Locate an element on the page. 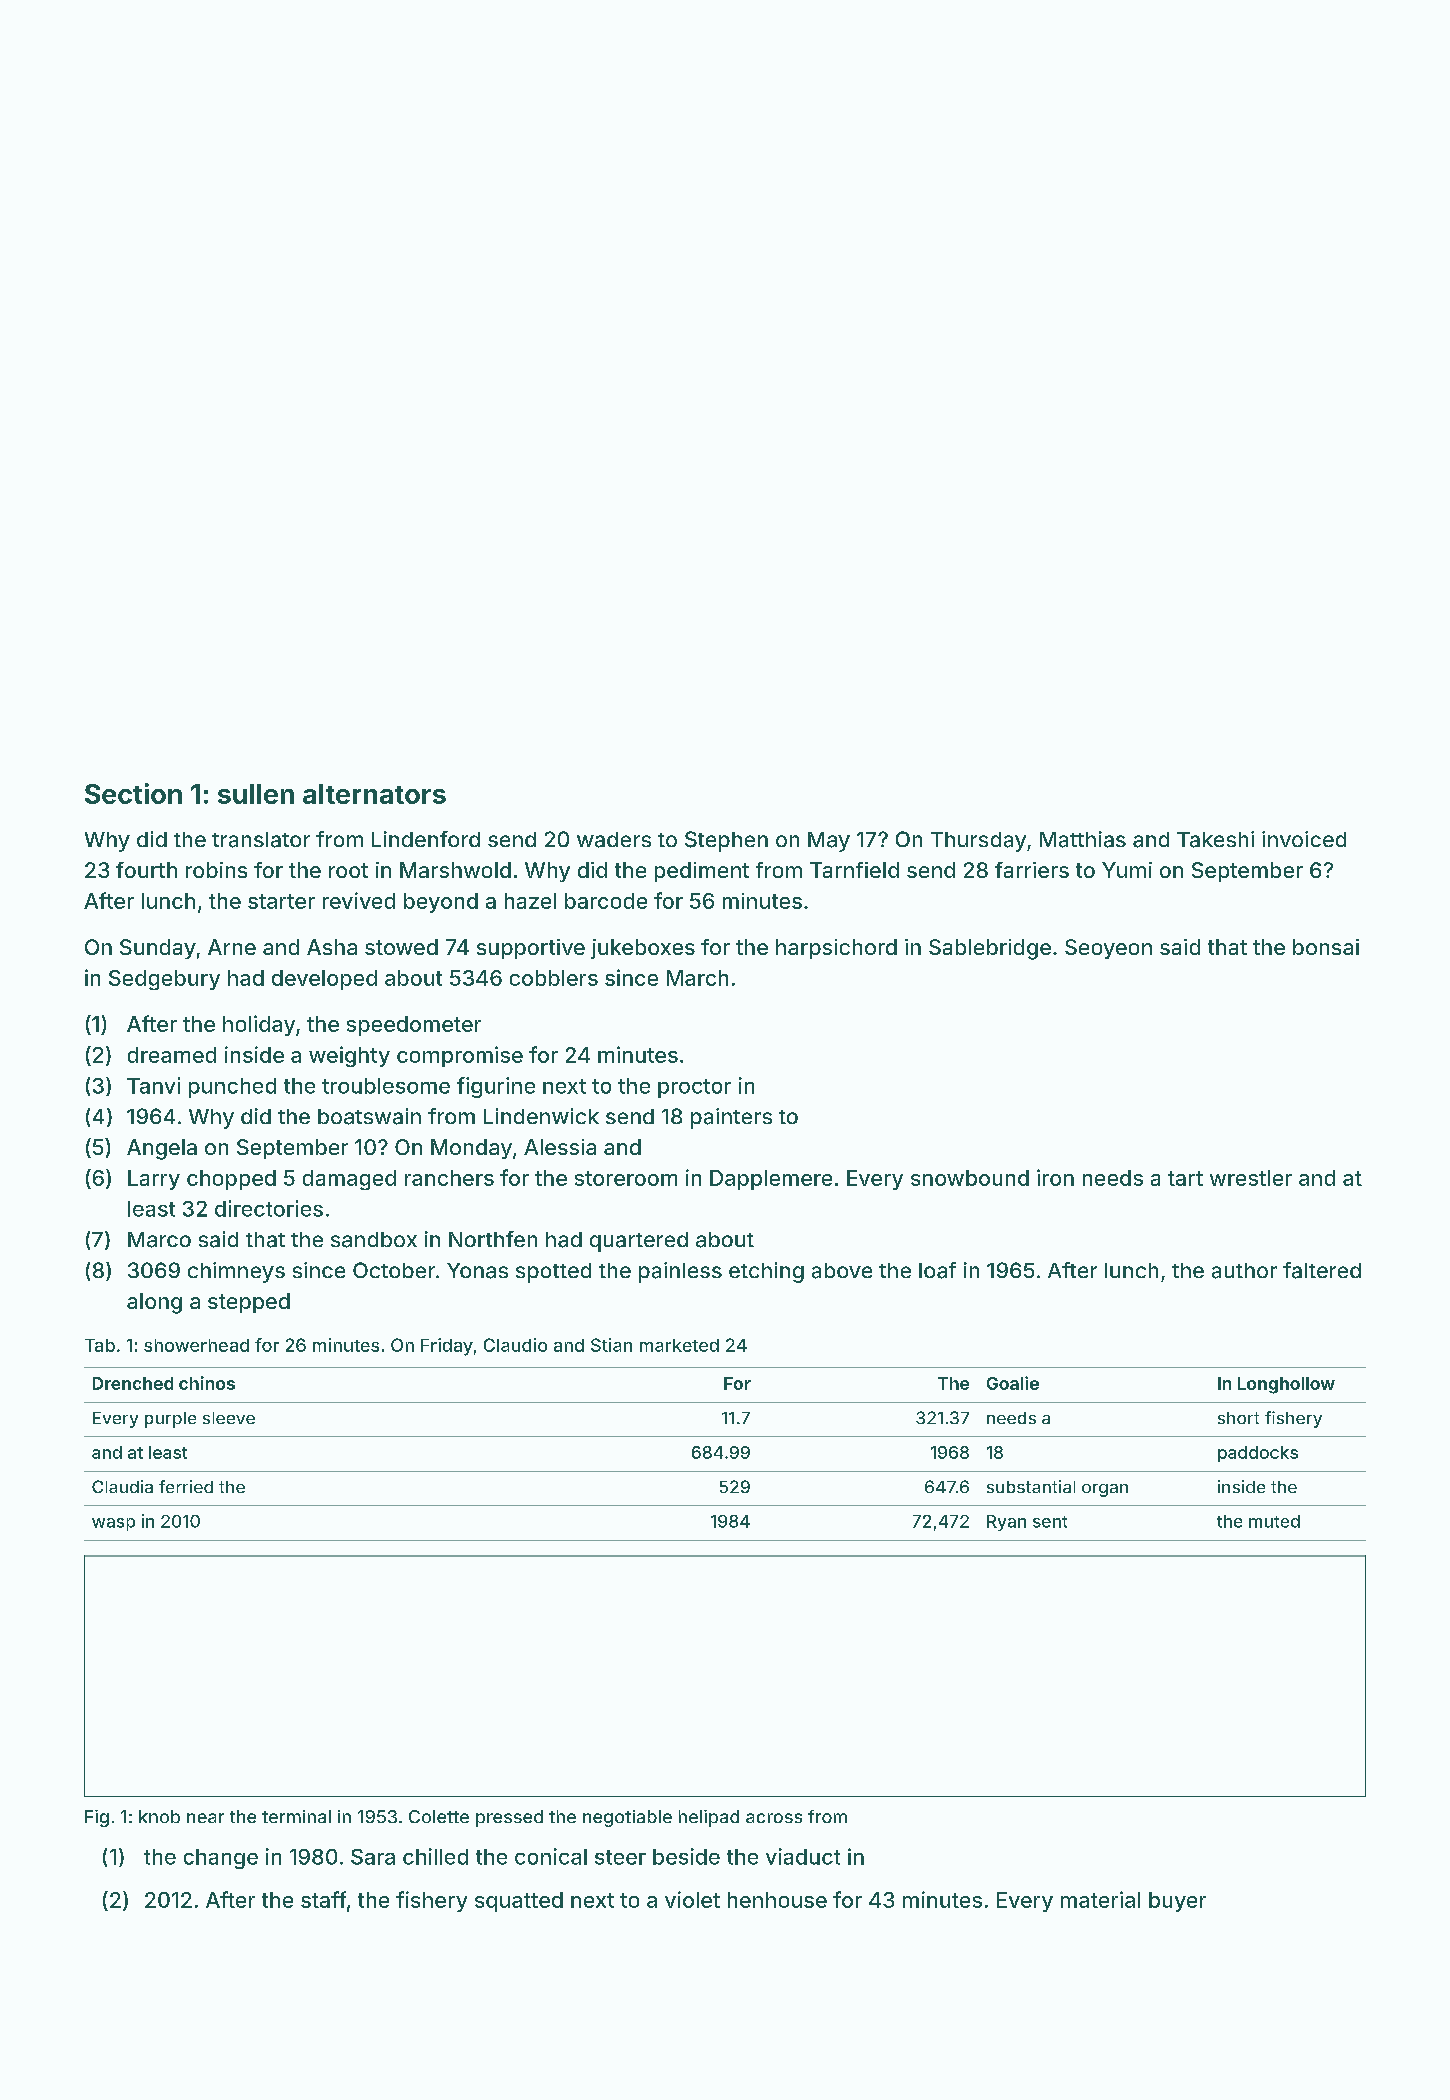 The width and height of the document is (1450, 2100). knob is located at coordinates (159, 1816).
